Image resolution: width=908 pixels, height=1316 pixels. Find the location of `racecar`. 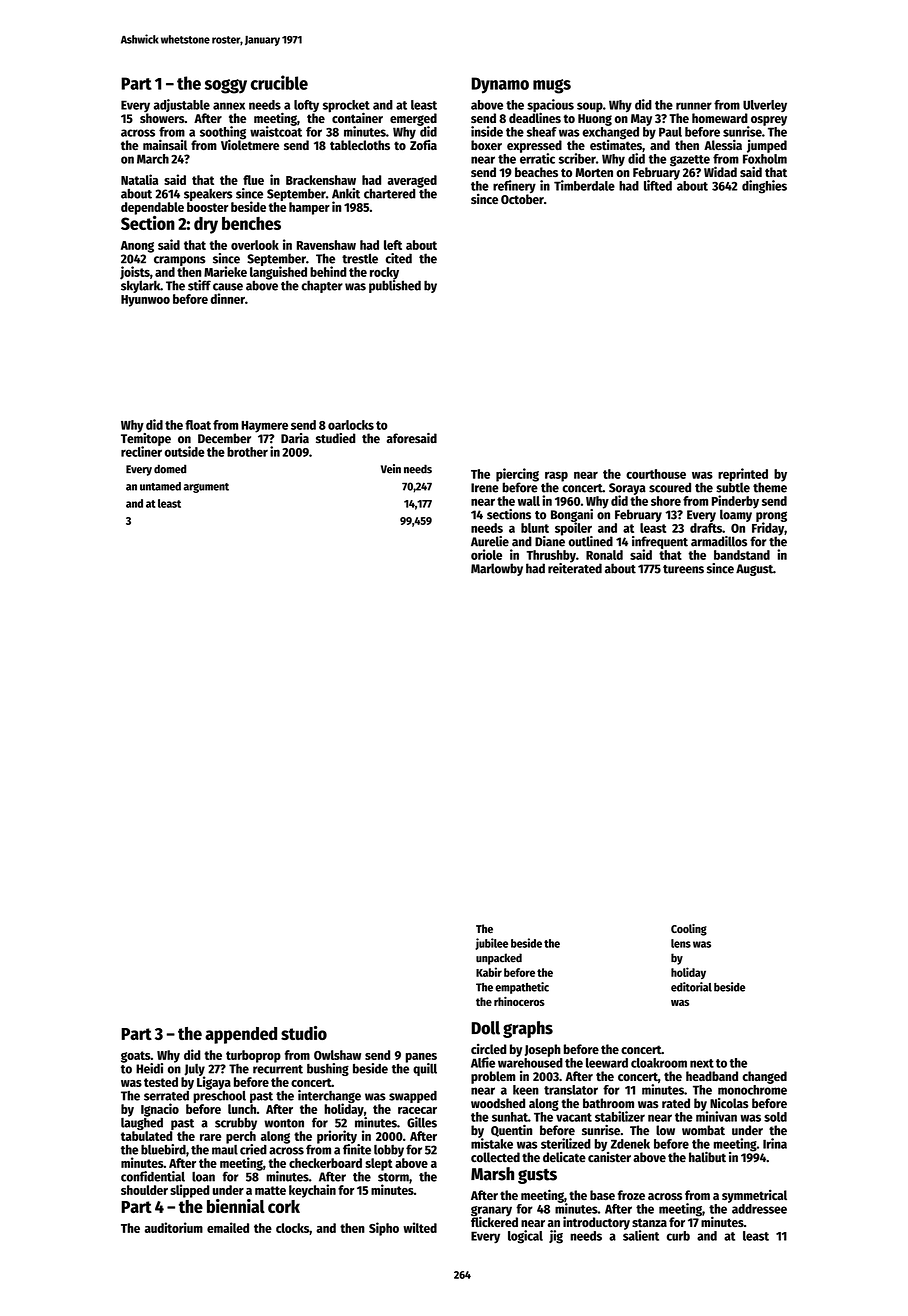

racecar is located at coordinates (417, 1110).
